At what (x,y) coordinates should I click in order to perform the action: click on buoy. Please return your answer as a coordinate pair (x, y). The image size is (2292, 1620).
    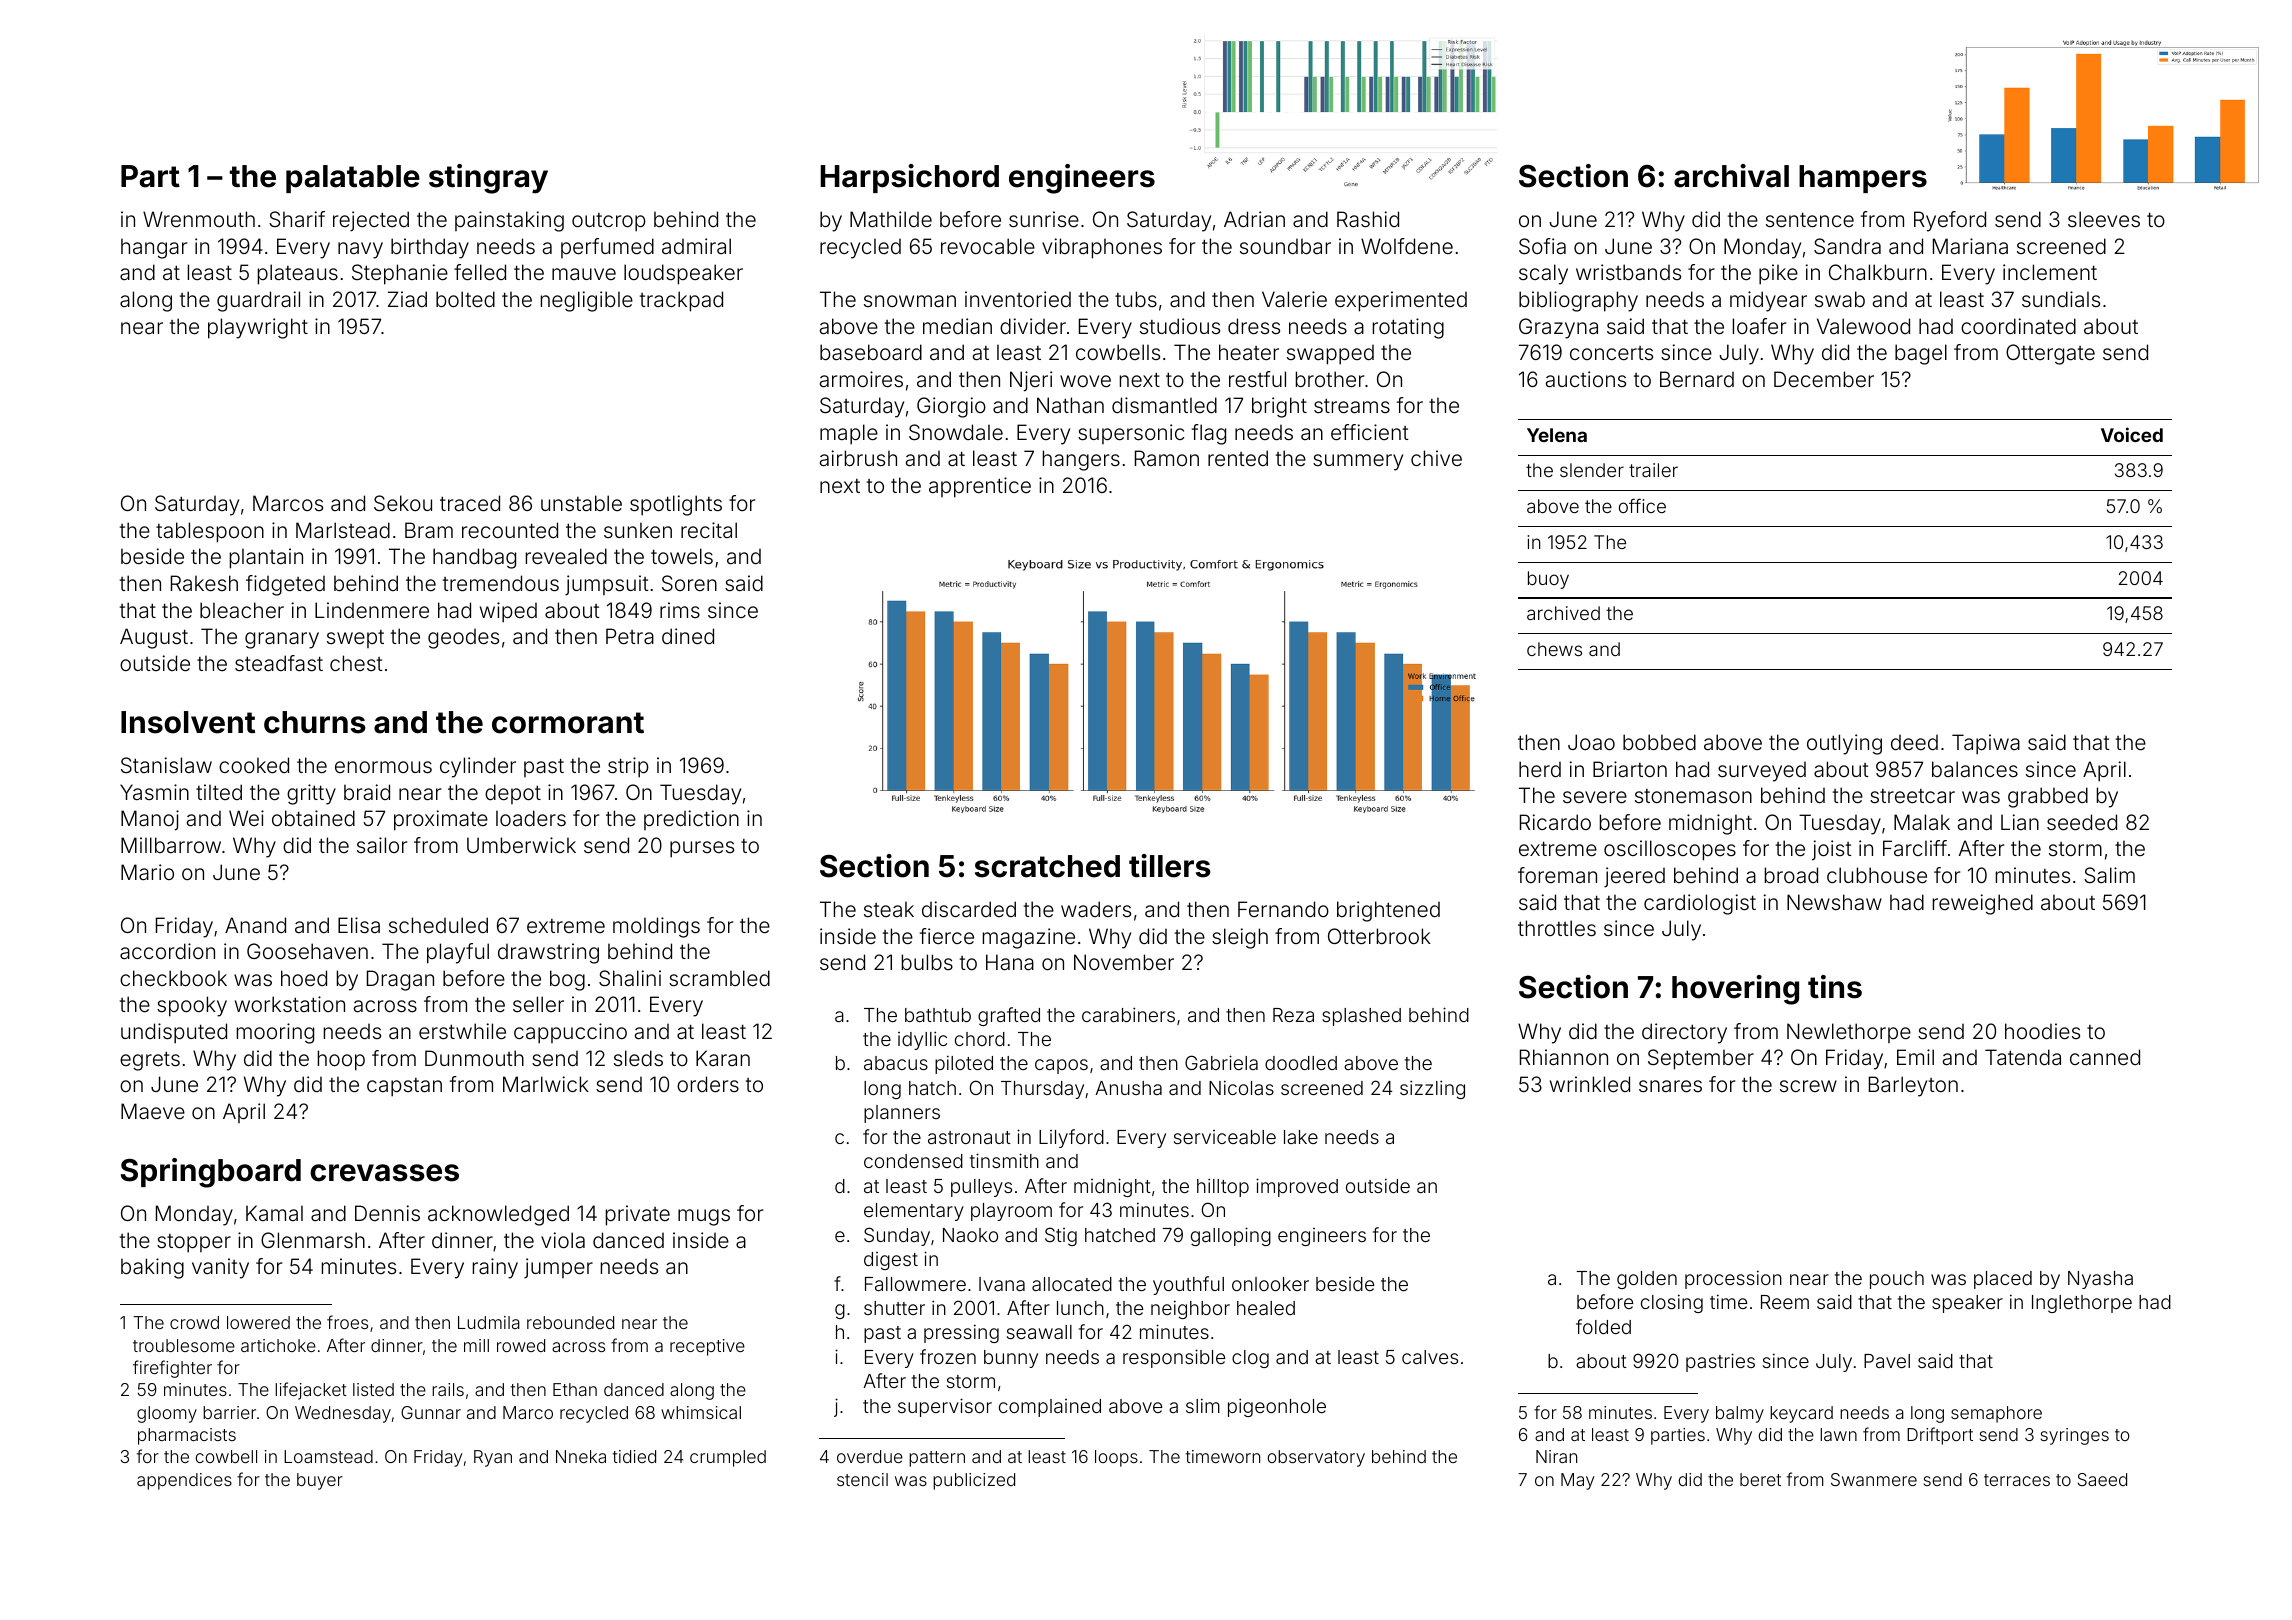
    Looking at the image, I should click on (1548, 580).
